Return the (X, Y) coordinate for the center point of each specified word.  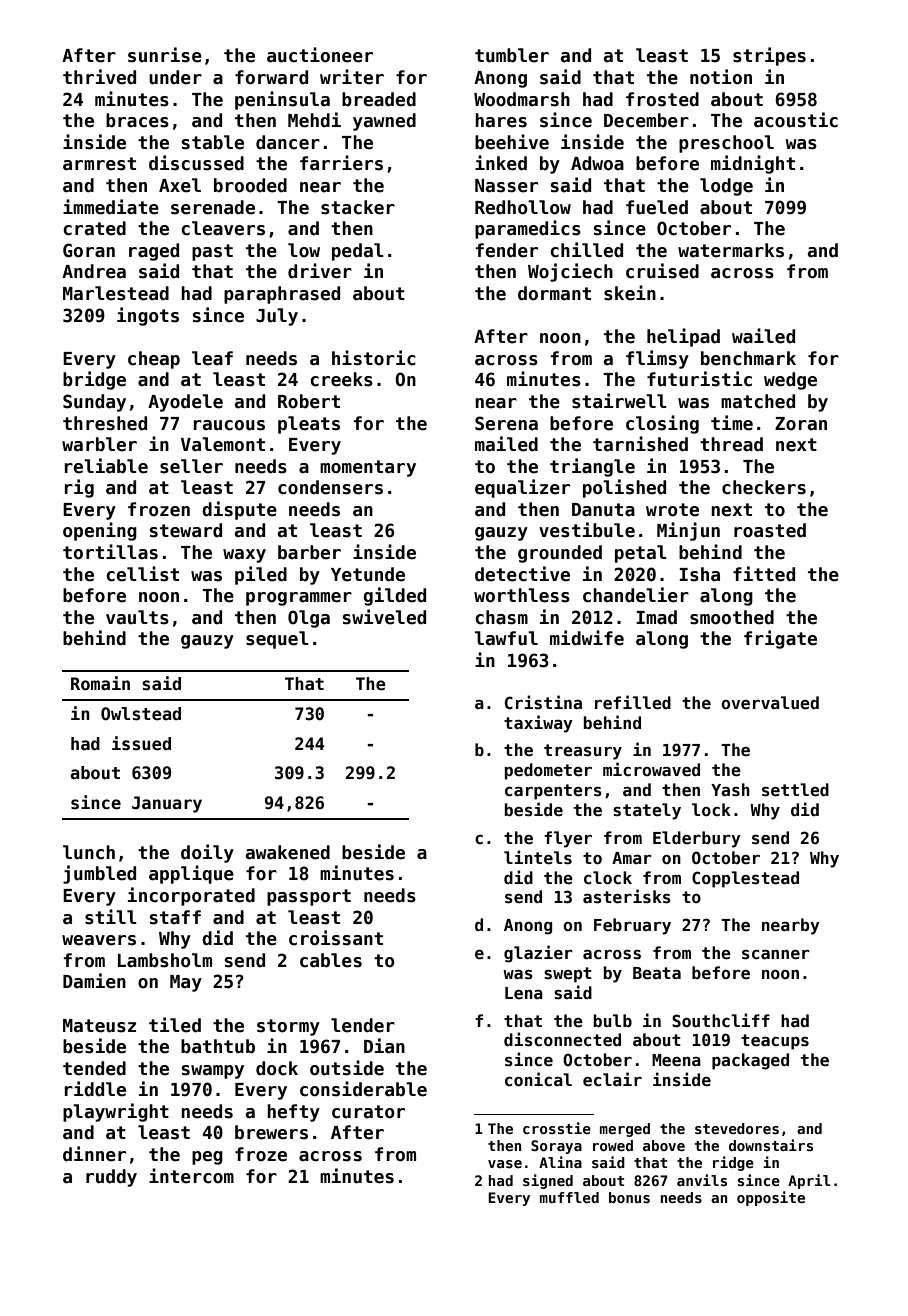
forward (271, 77)
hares (501, 120)
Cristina (543, 702)
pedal (358, 252)
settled (795, 790)
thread (731, 444)
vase (505, 1164)
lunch (89, 852)
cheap (154, 360)
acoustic (796, 120)
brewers (271, 1132)
